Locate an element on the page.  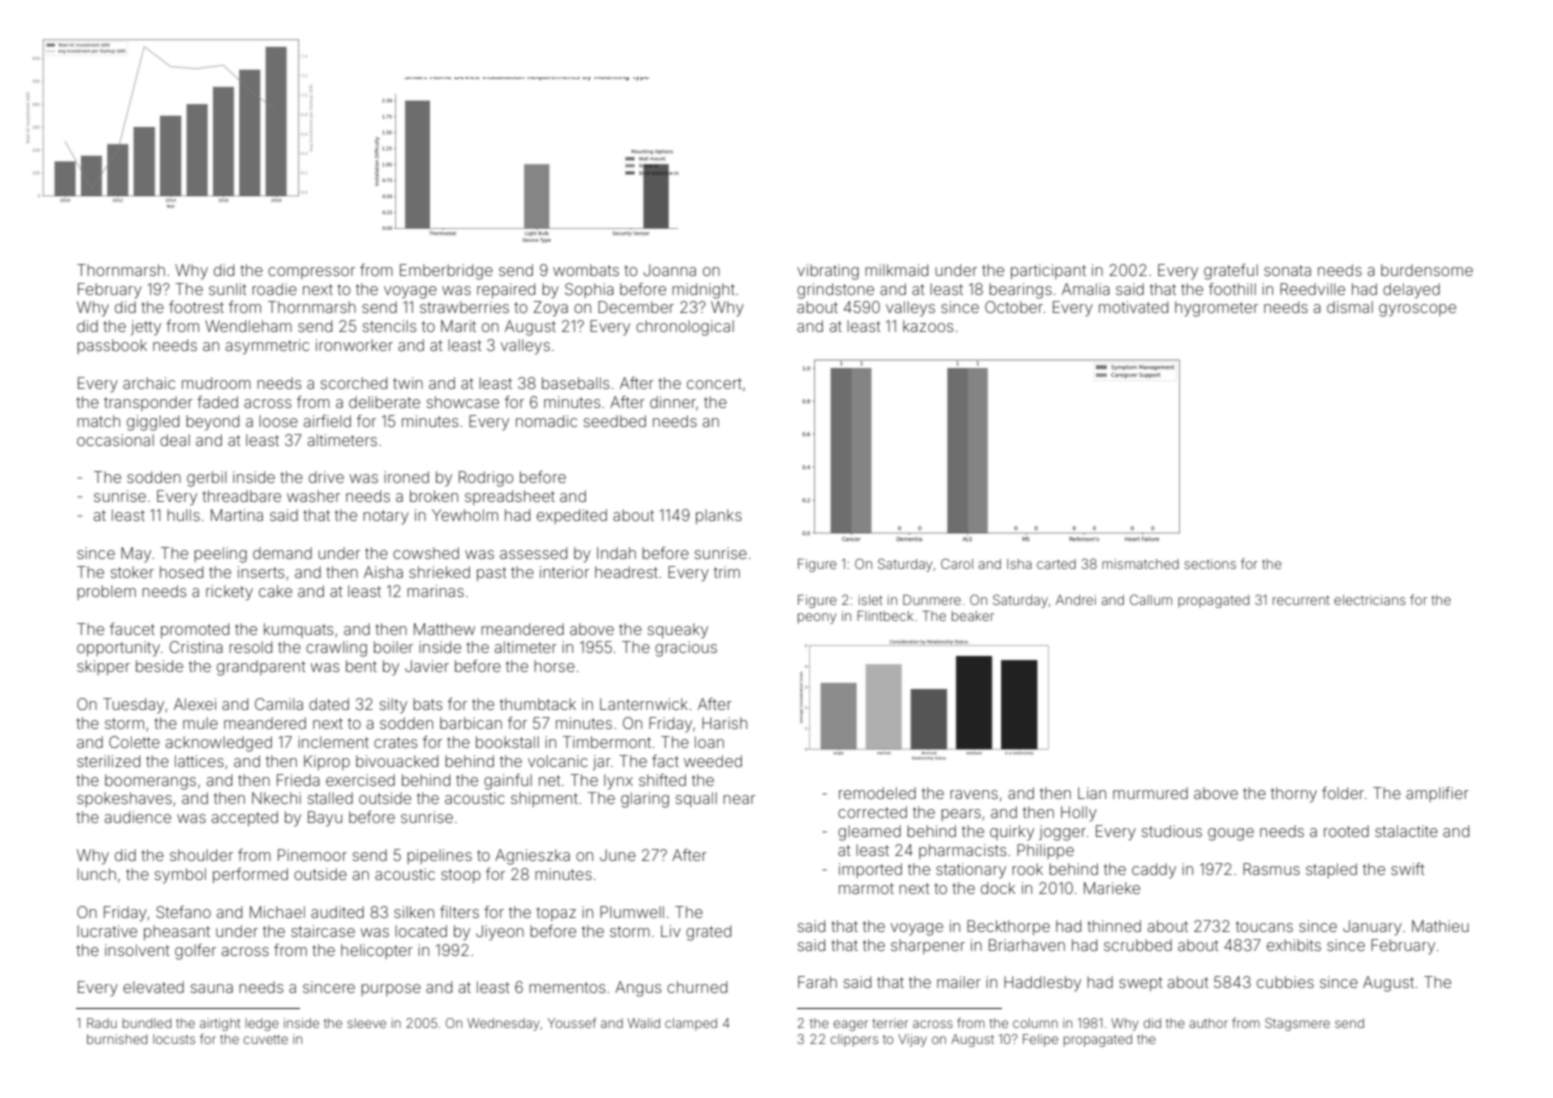
locusts is located at coordinates (174, 1039).
